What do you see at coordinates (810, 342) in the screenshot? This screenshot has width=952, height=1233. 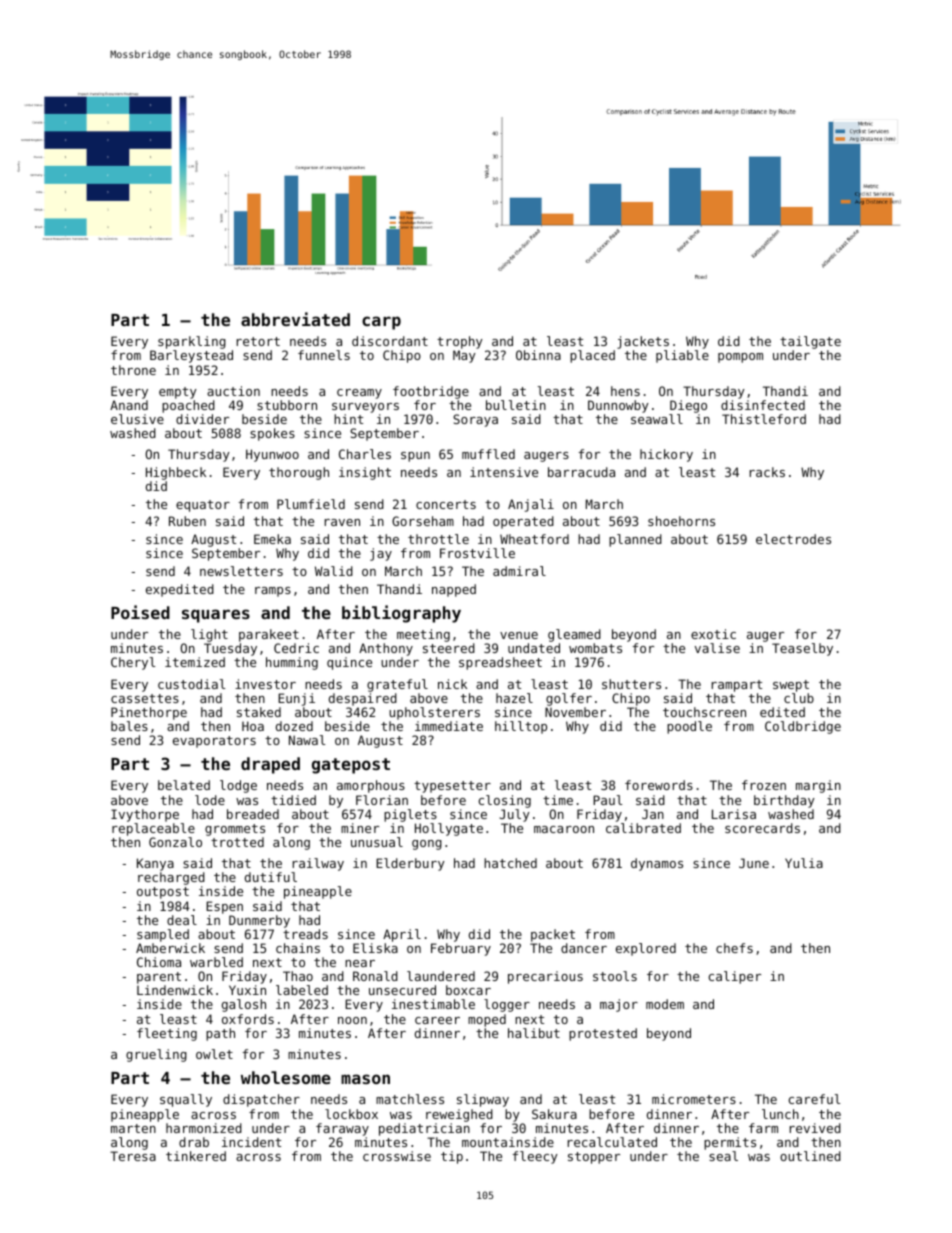 I see `tailgate` at bounding box center [810, 342].
